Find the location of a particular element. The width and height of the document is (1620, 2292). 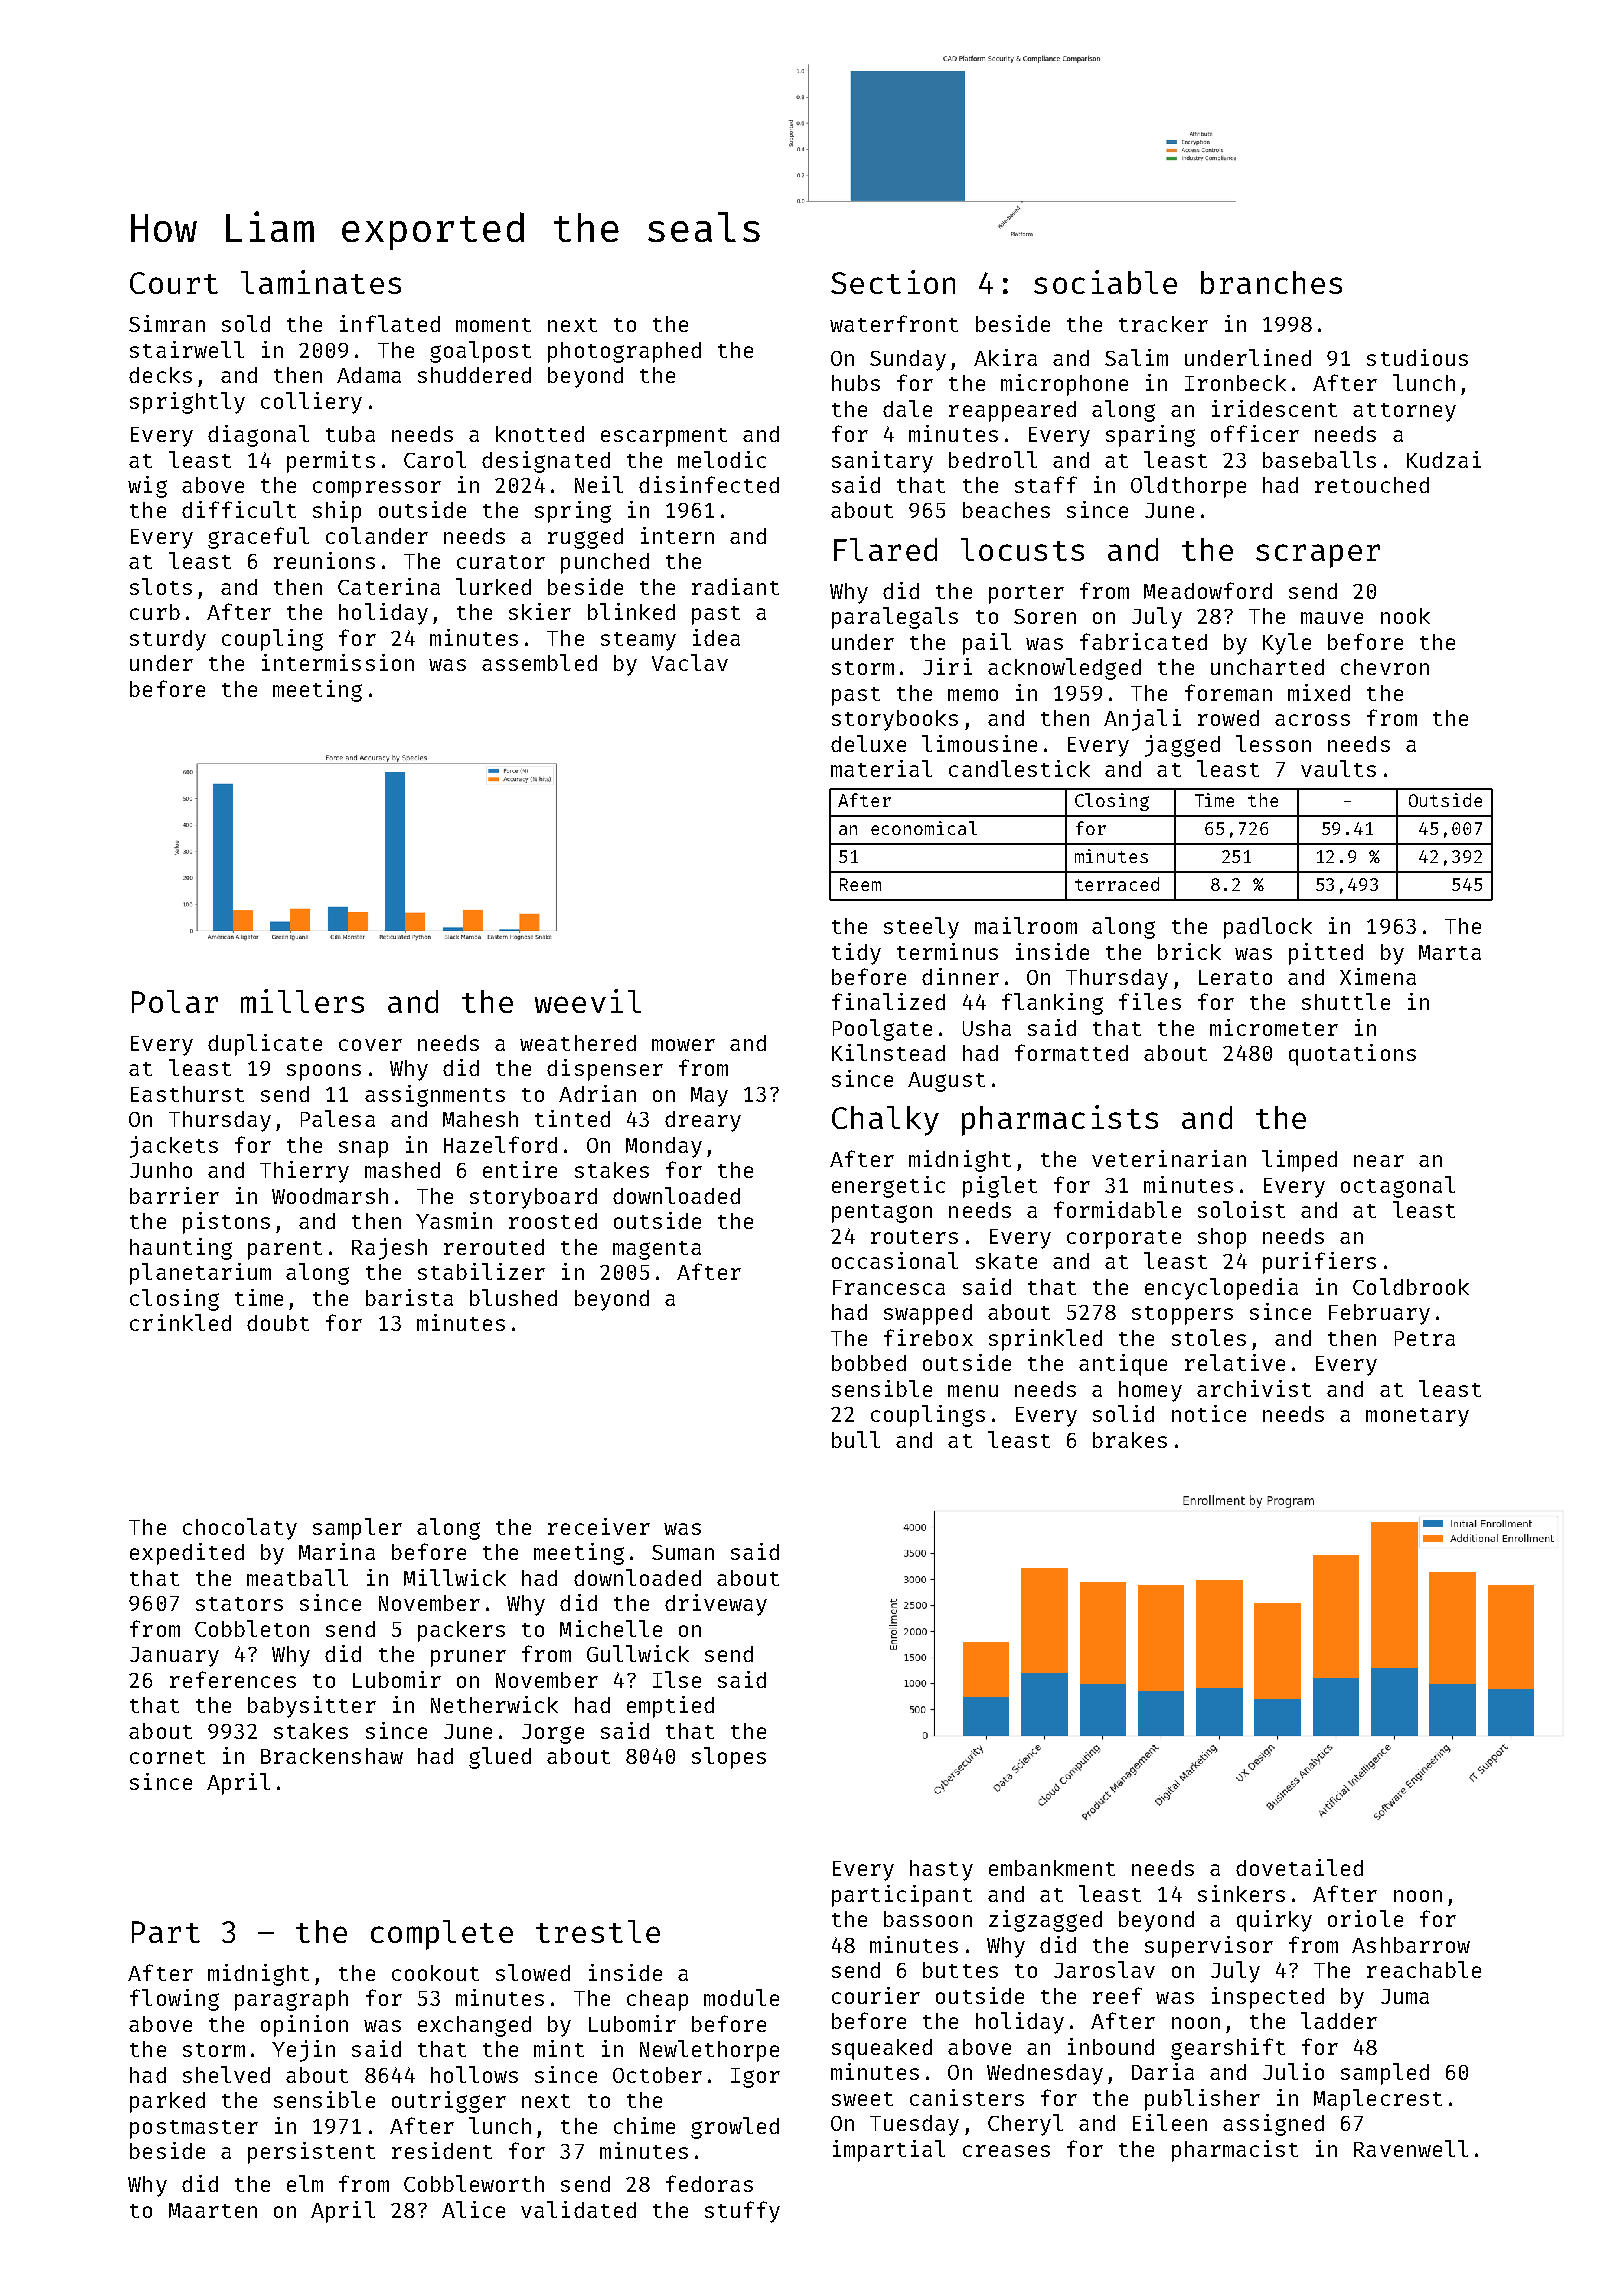

branches is located at coordinates (1271, 282).
